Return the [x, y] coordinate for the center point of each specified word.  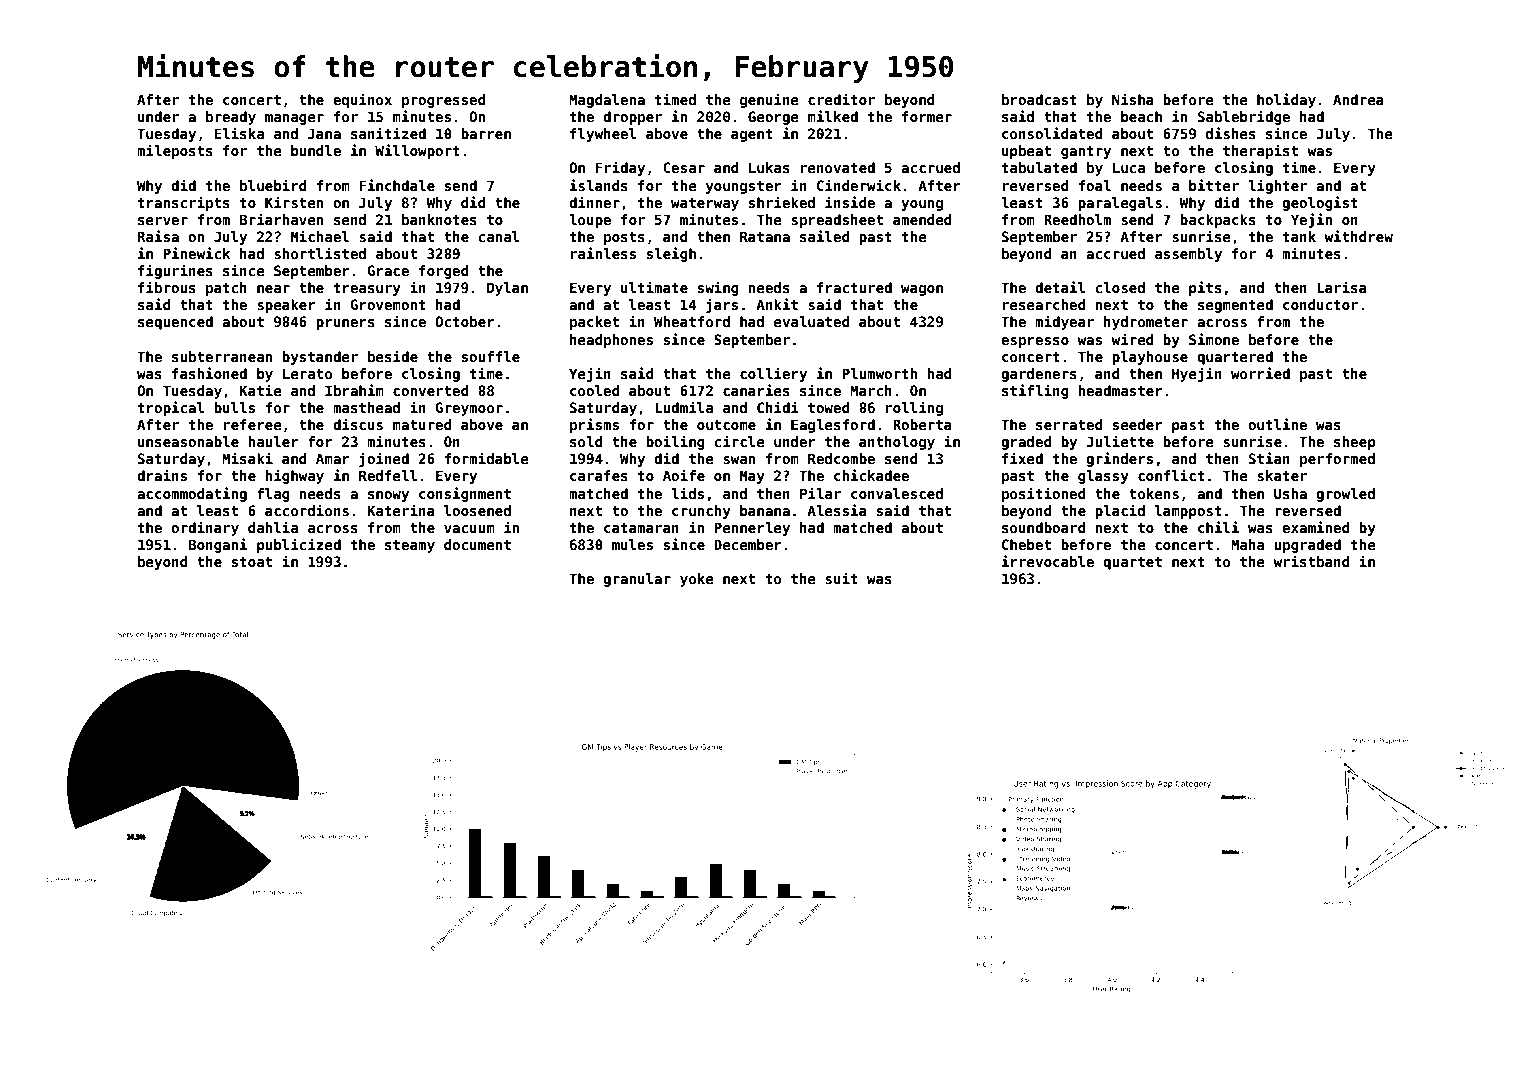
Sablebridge [1244, 117]
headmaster [1121, 390]
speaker [286, 306]
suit [841, 578]
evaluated [812, 321]
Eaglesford [833, 426]
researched [1044, 304]
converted [431, 390]
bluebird [273, 185]
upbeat [1026, 152]
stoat [252, 562]
